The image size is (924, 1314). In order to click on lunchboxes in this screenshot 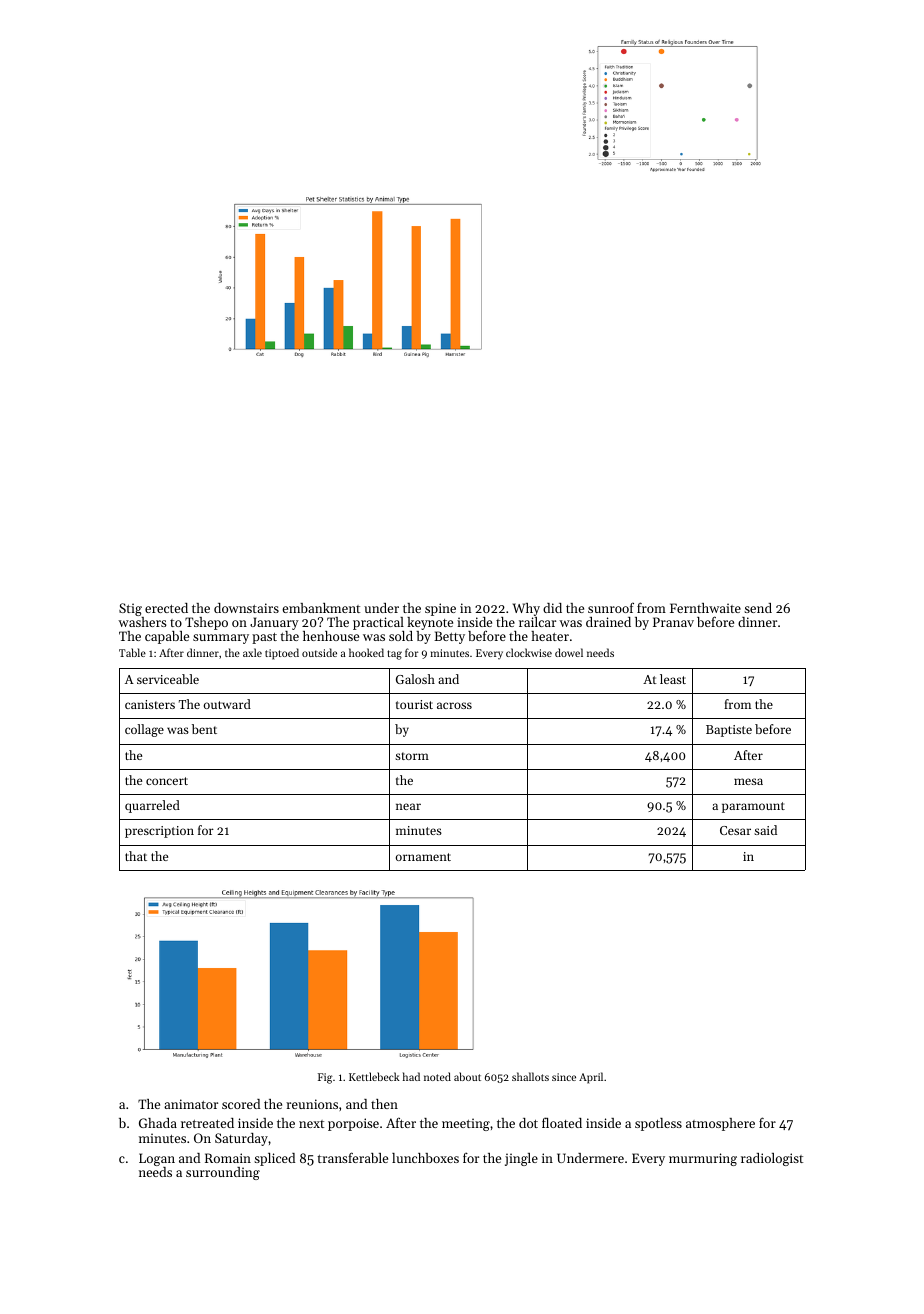, I will do `click(425, 1158)`.
